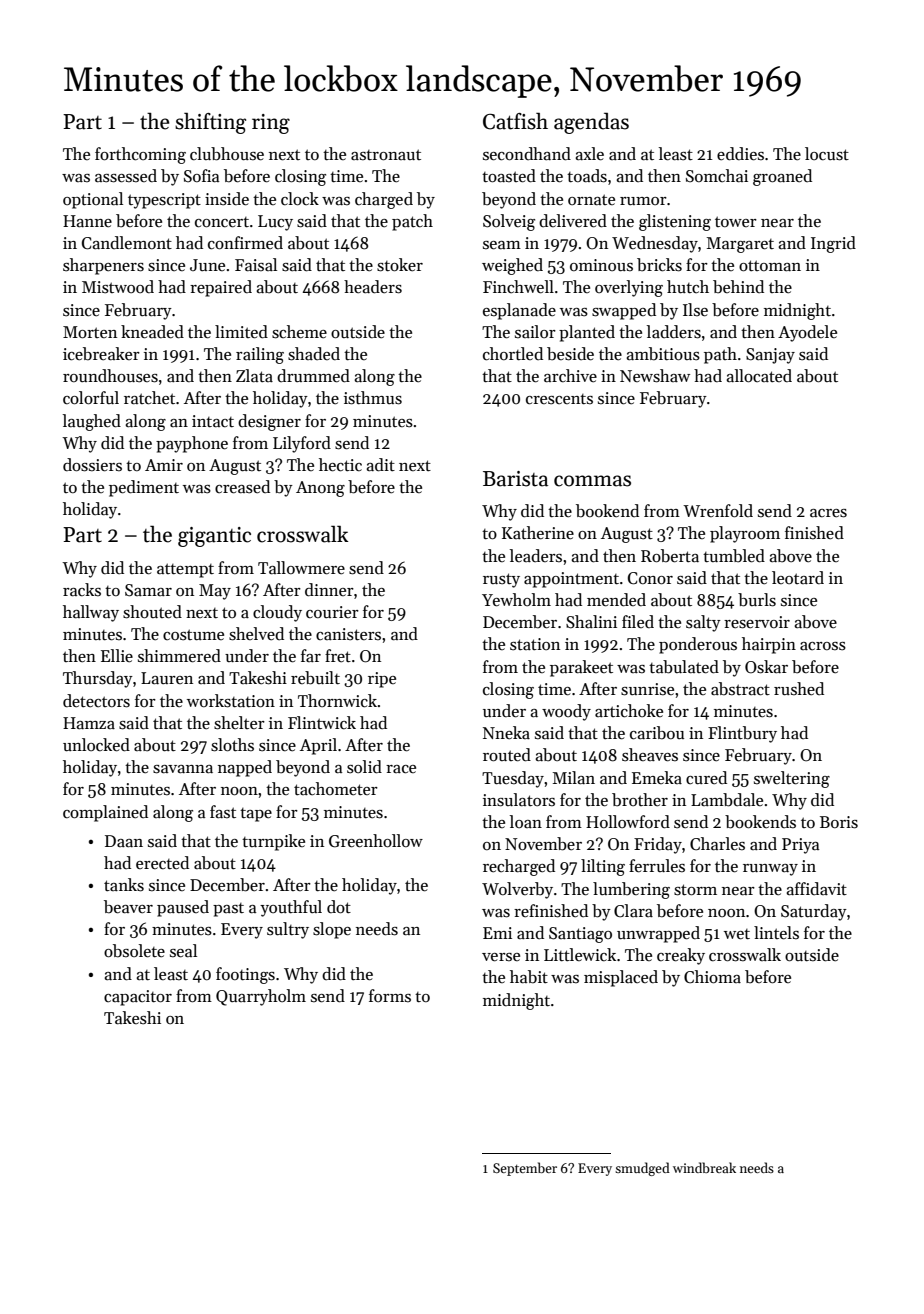 Image resolution: width=924 pixels, height=1314 pixels. What do you see at coordinates (526, 821) in the screenshot?
I see `loan` at bounding box center [526, 821].
